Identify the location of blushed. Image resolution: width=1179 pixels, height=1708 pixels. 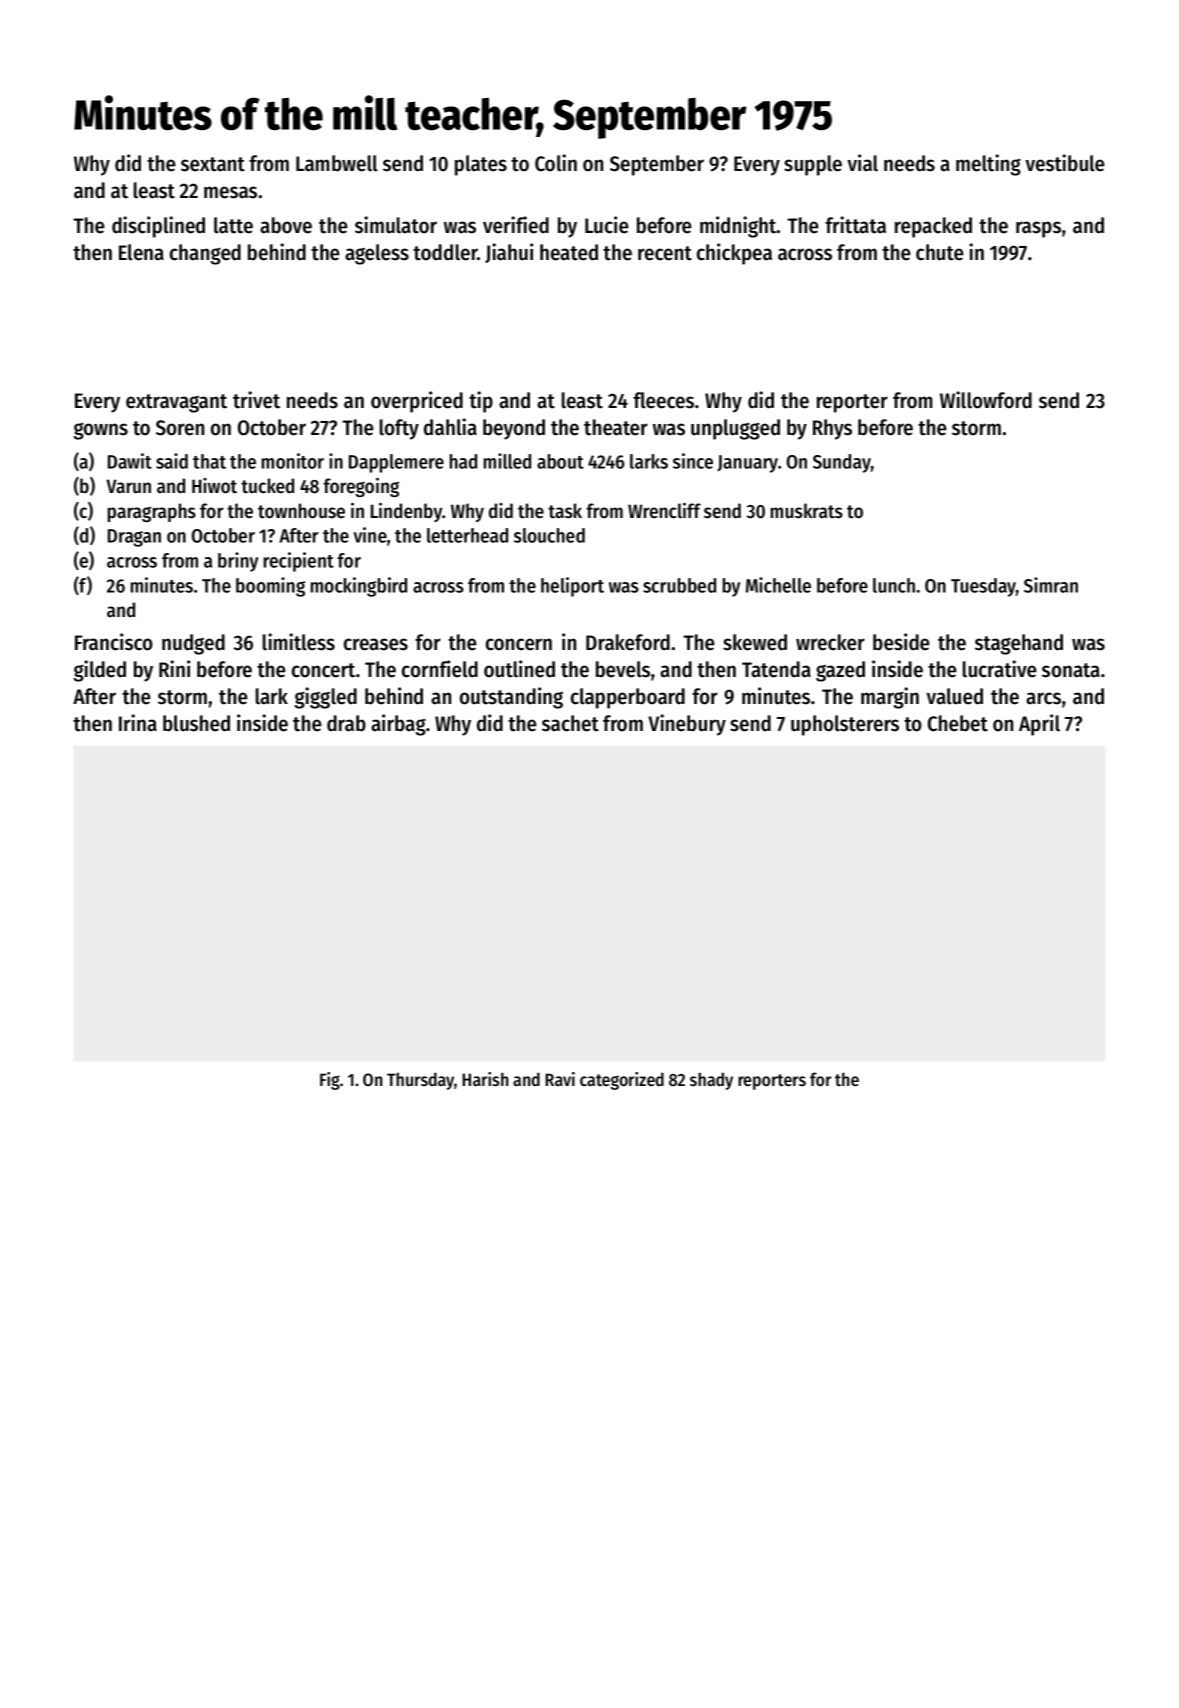
(196, 723).
